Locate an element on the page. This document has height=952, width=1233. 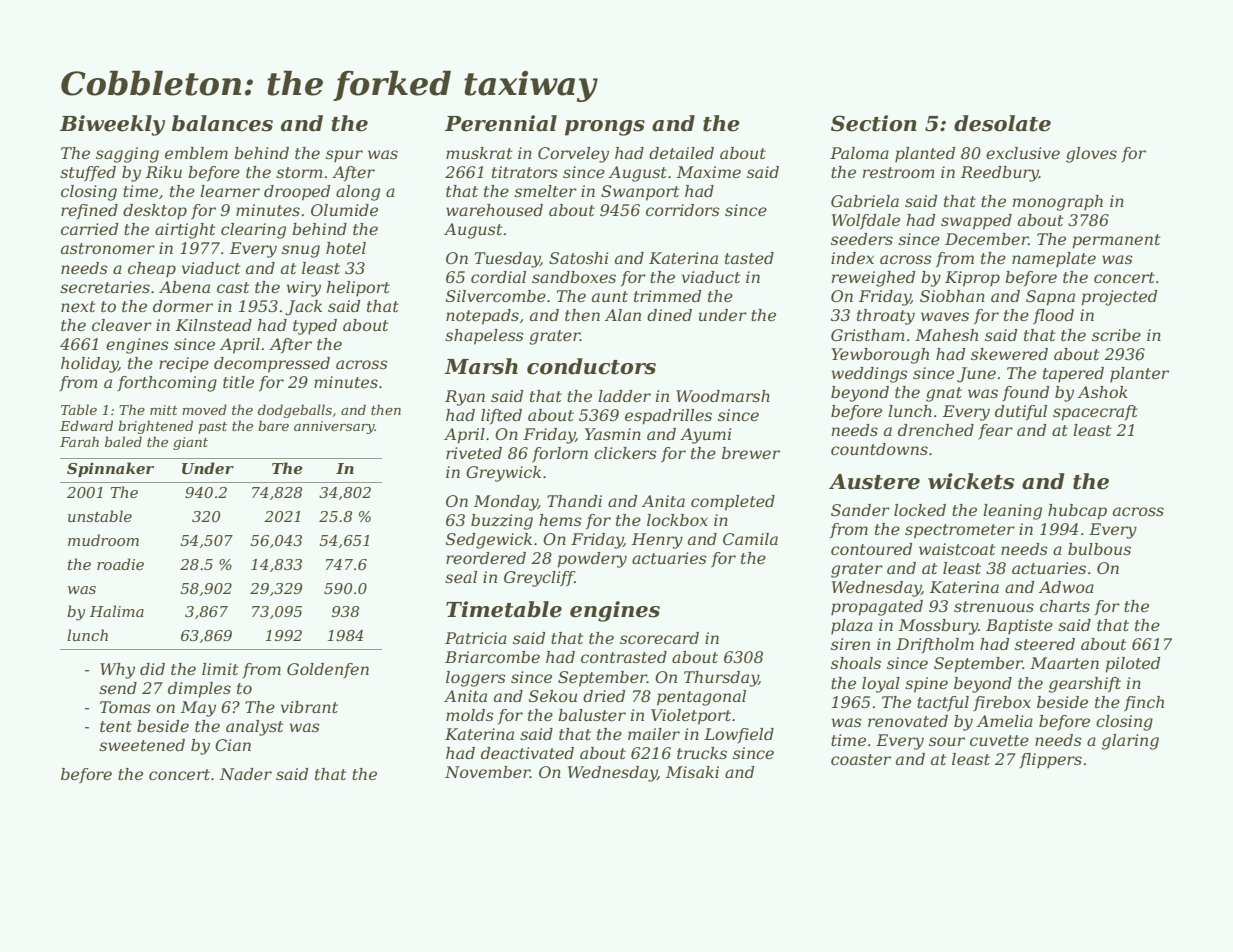
sweetened is located at coordinates (142, 745).
